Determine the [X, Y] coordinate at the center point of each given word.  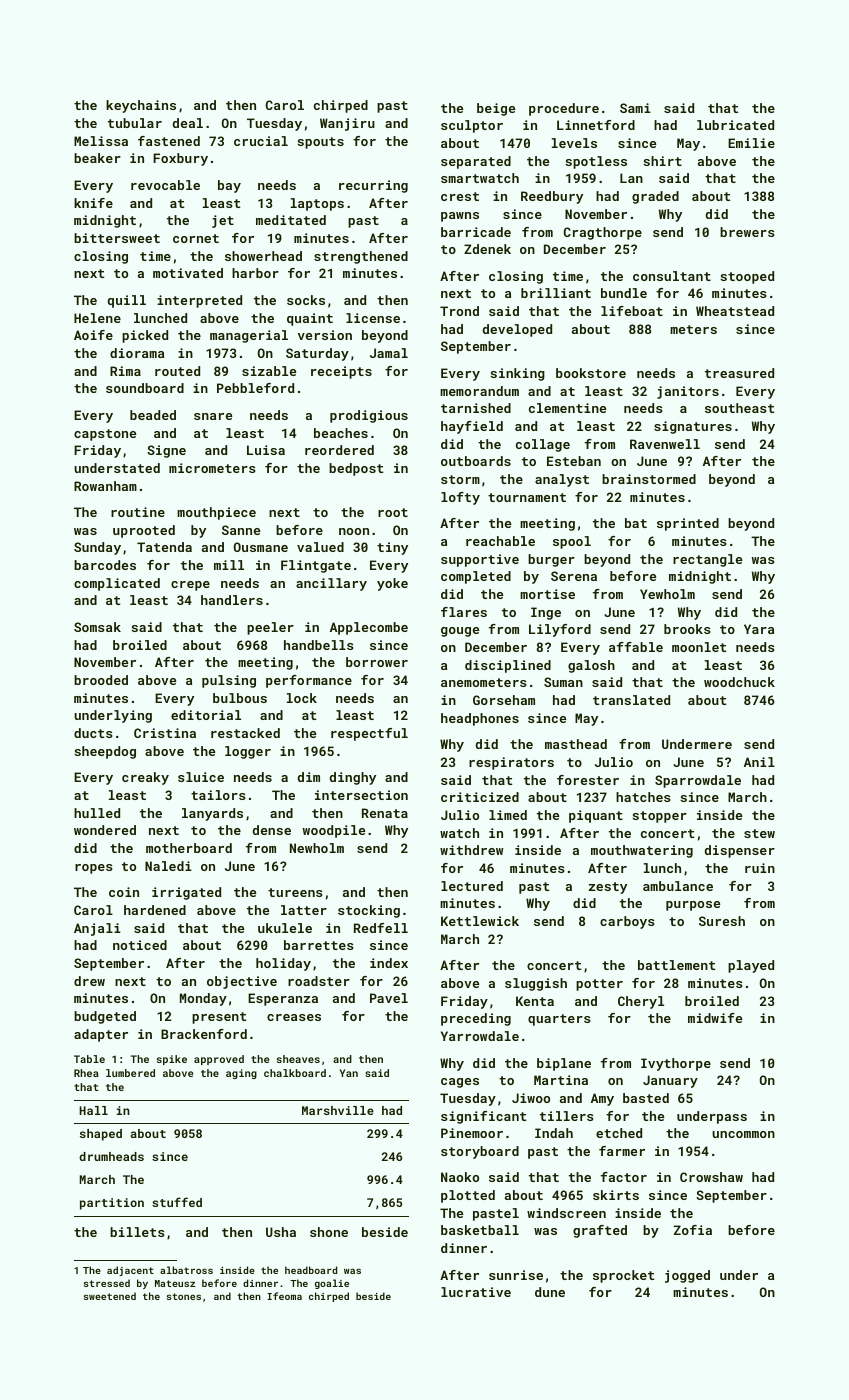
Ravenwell [665, 444]
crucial [261, 141]
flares [464, 612]
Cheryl [641, 1002]
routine [138, 512]
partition [112, 1204]
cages [460, 1083]
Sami [635, 108]
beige [496, 109]
